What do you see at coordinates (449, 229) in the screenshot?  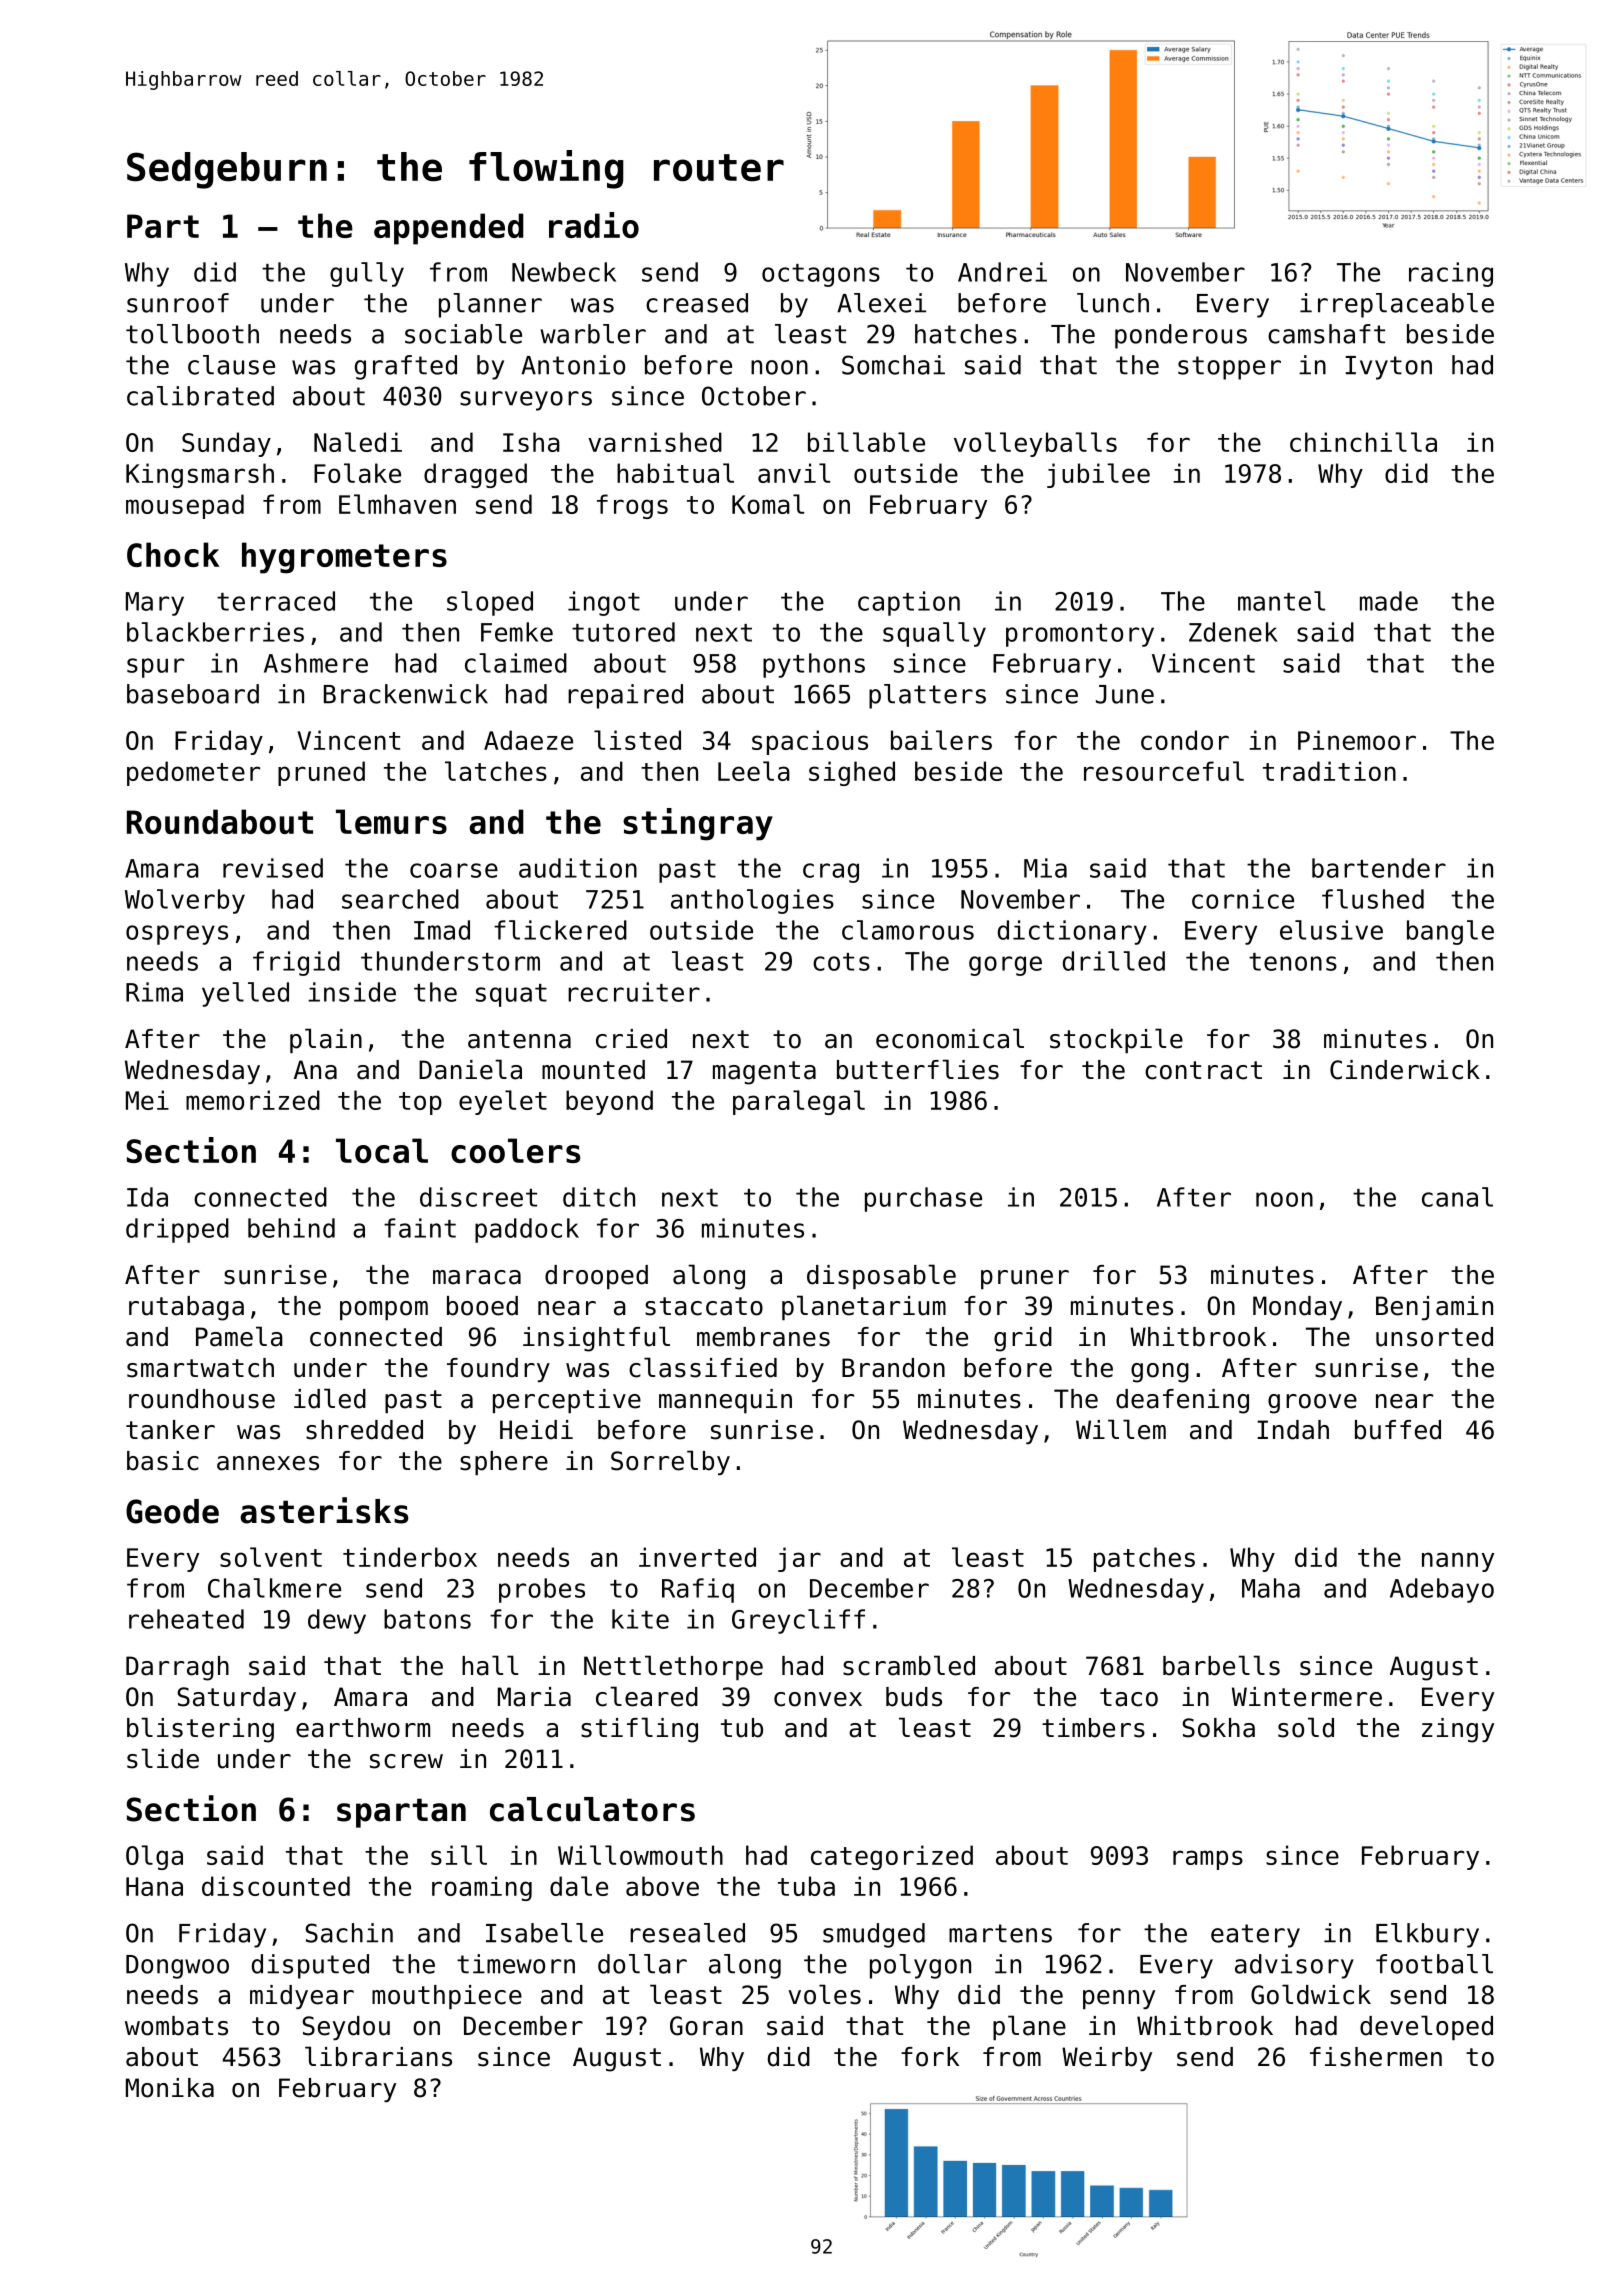 I see `appended` at bounding box center [449, 229].
